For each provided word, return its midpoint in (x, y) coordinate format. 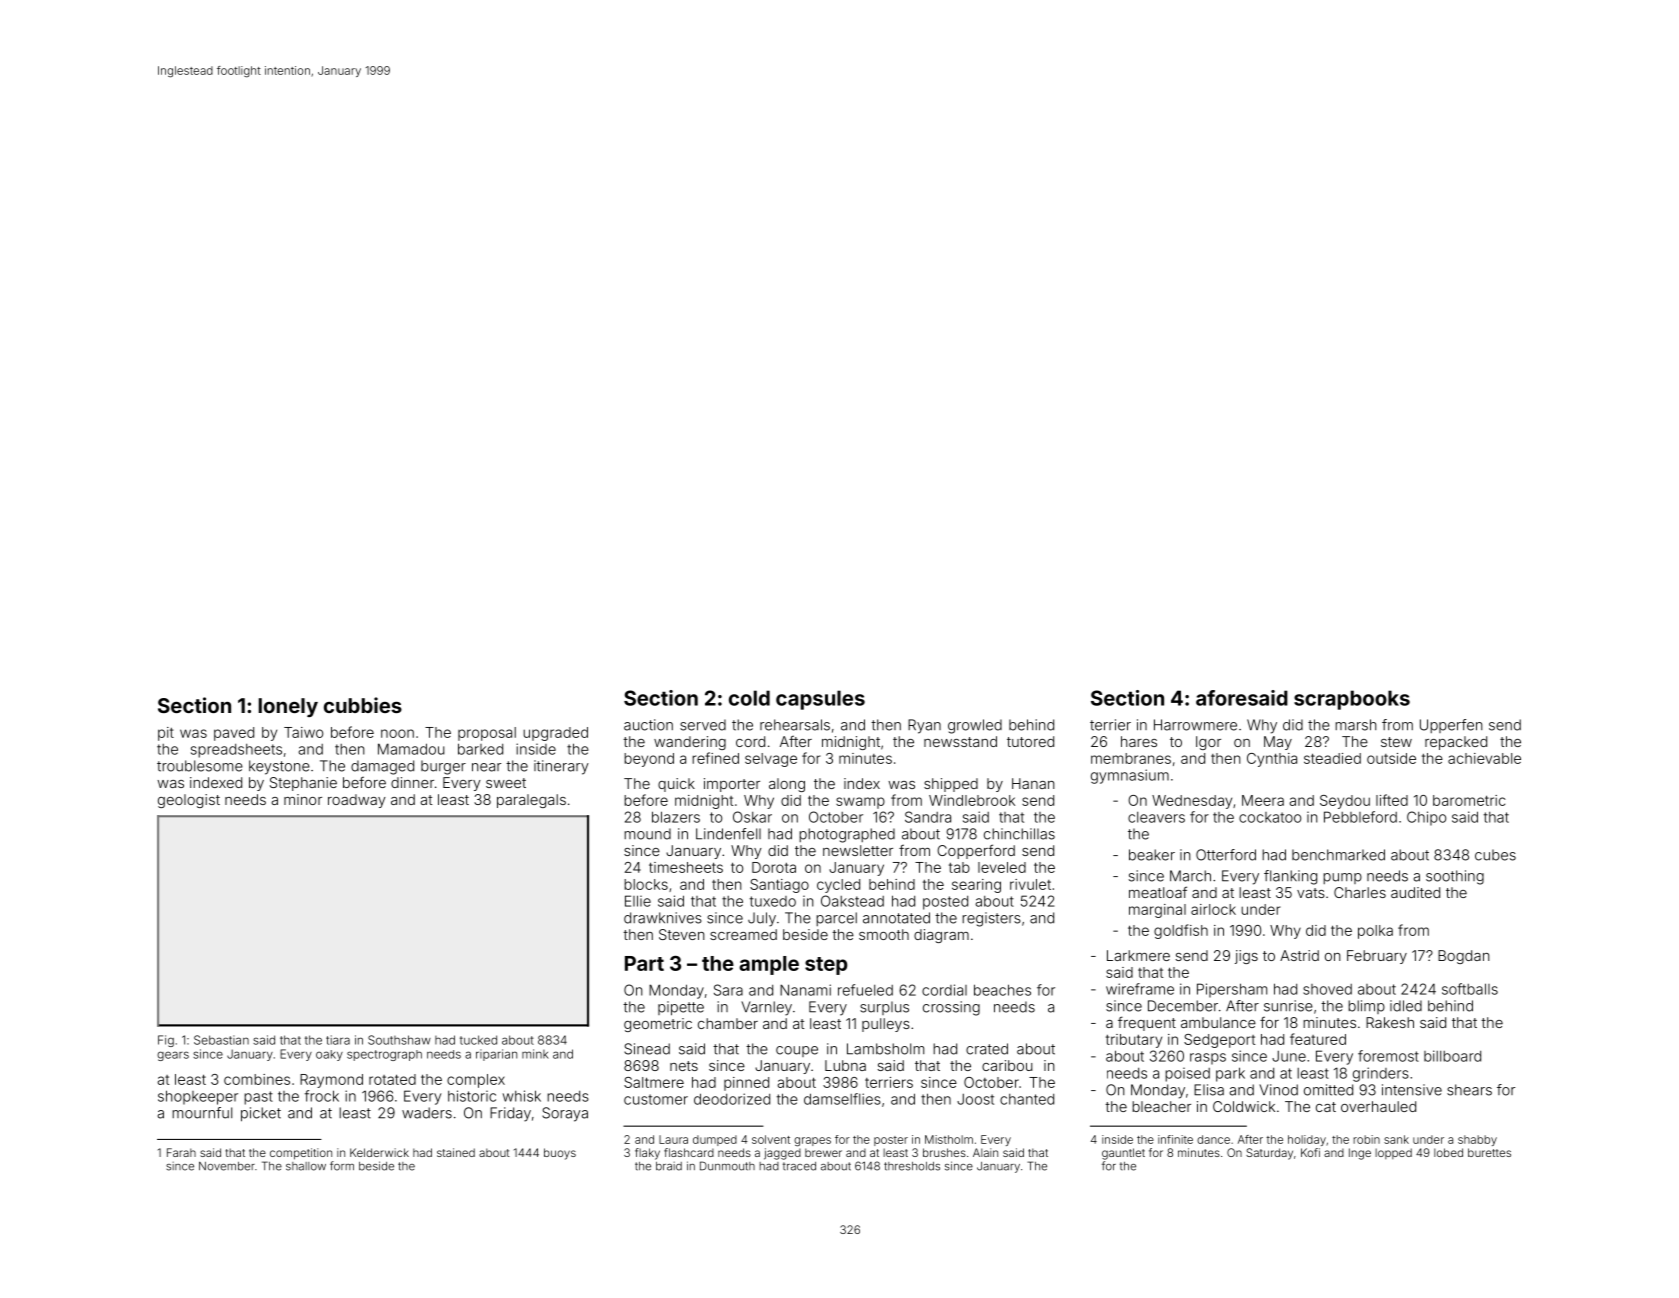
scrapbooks (1352, 700)
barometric (1469, 800)
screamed (743, 934)
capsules (820, 700)
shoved (1327, 989)
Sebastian (221, 1040)
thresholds (912, 1166)
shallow (306, 1166)
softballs (1470, 989)
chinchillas (1019, 834)
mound (647, 834)
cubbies (363, 705)
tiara (338, 1040)
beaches (1002, 990)
